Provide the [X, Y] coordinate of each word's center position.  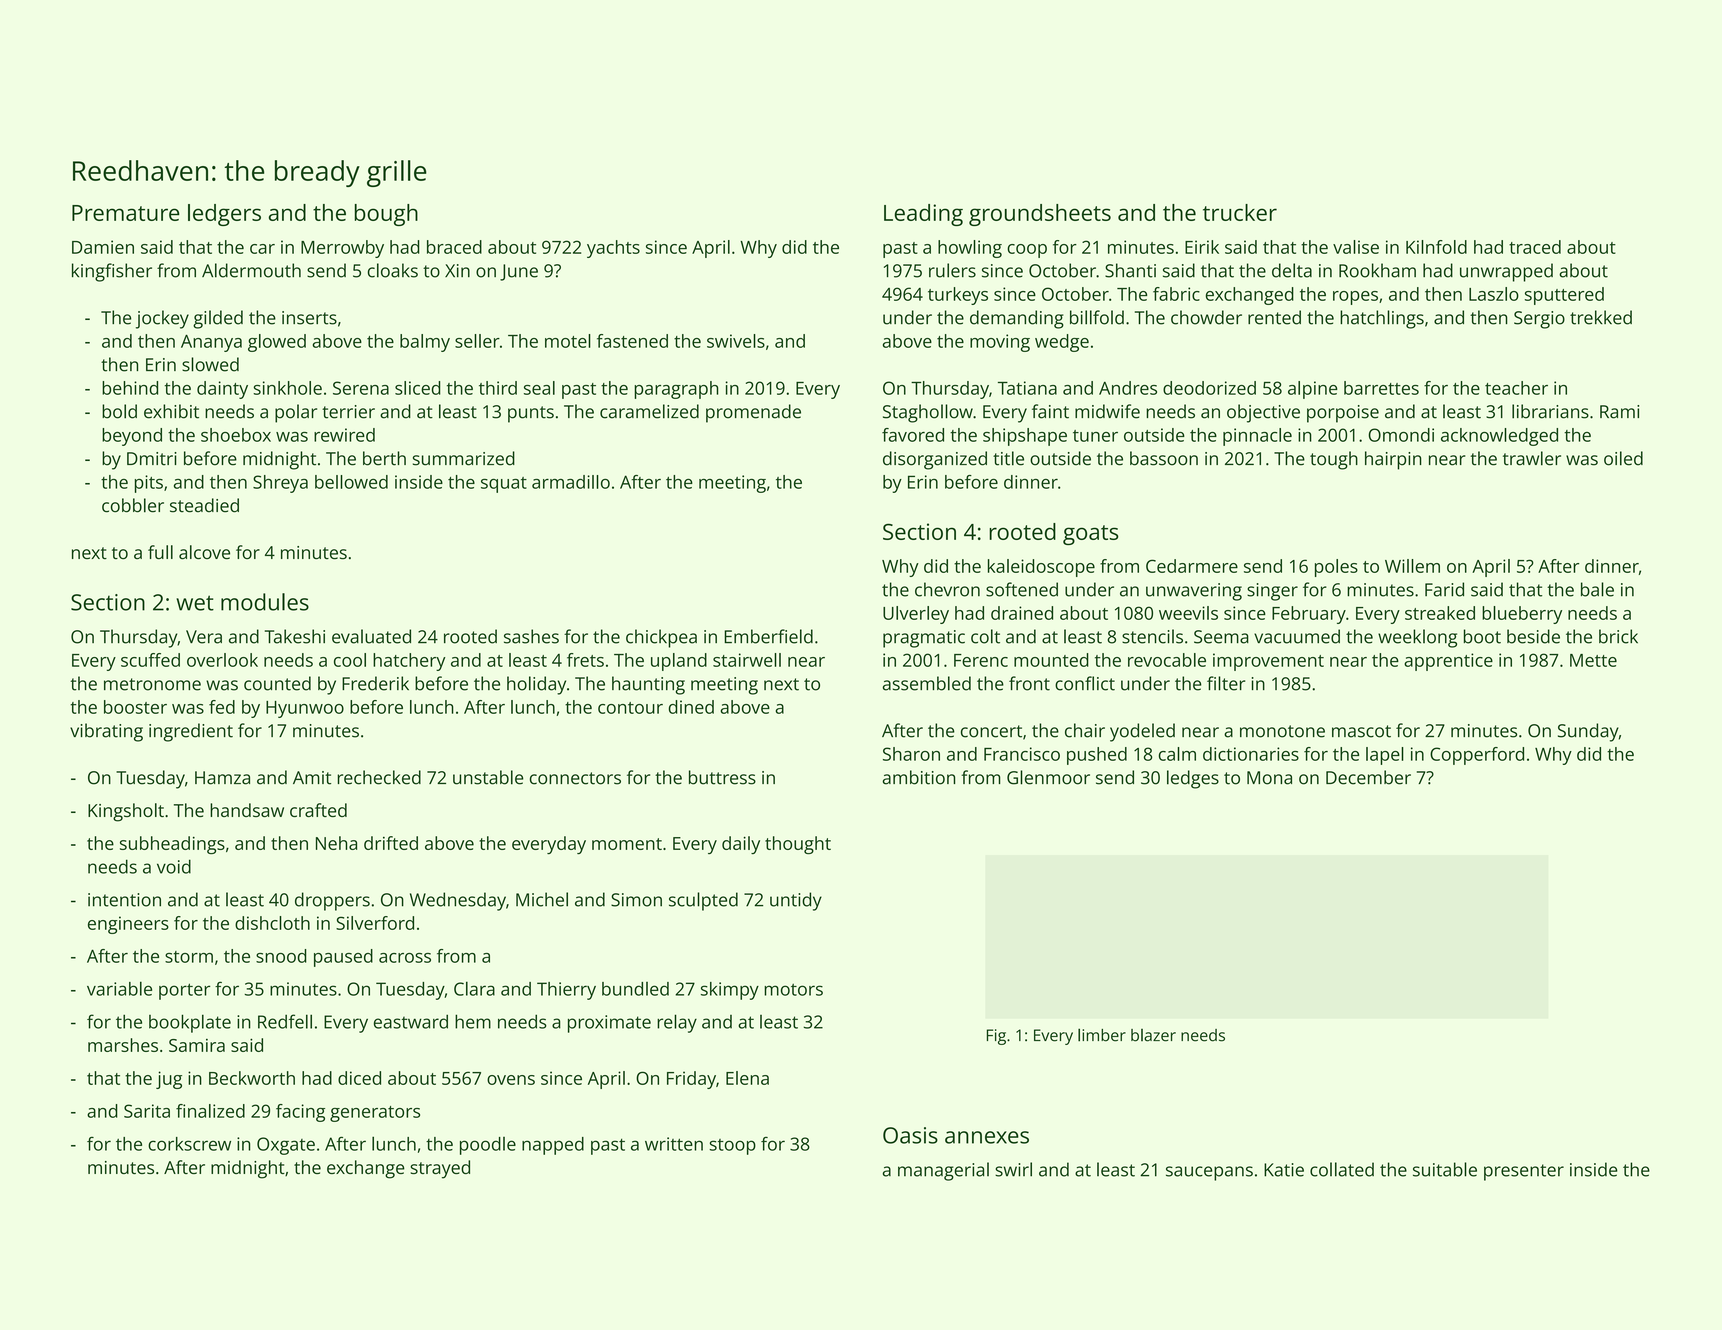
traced [1535, 247]
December [1368, 777]
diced [359, 1078]
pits [149, 484]
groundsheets [1040, 215]
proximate [609, 1024]
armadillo [571, 482]
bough [386, 215]
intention [124, 900]
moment [627, 844]
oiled [1623, 458]
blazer [1153, 1035]
